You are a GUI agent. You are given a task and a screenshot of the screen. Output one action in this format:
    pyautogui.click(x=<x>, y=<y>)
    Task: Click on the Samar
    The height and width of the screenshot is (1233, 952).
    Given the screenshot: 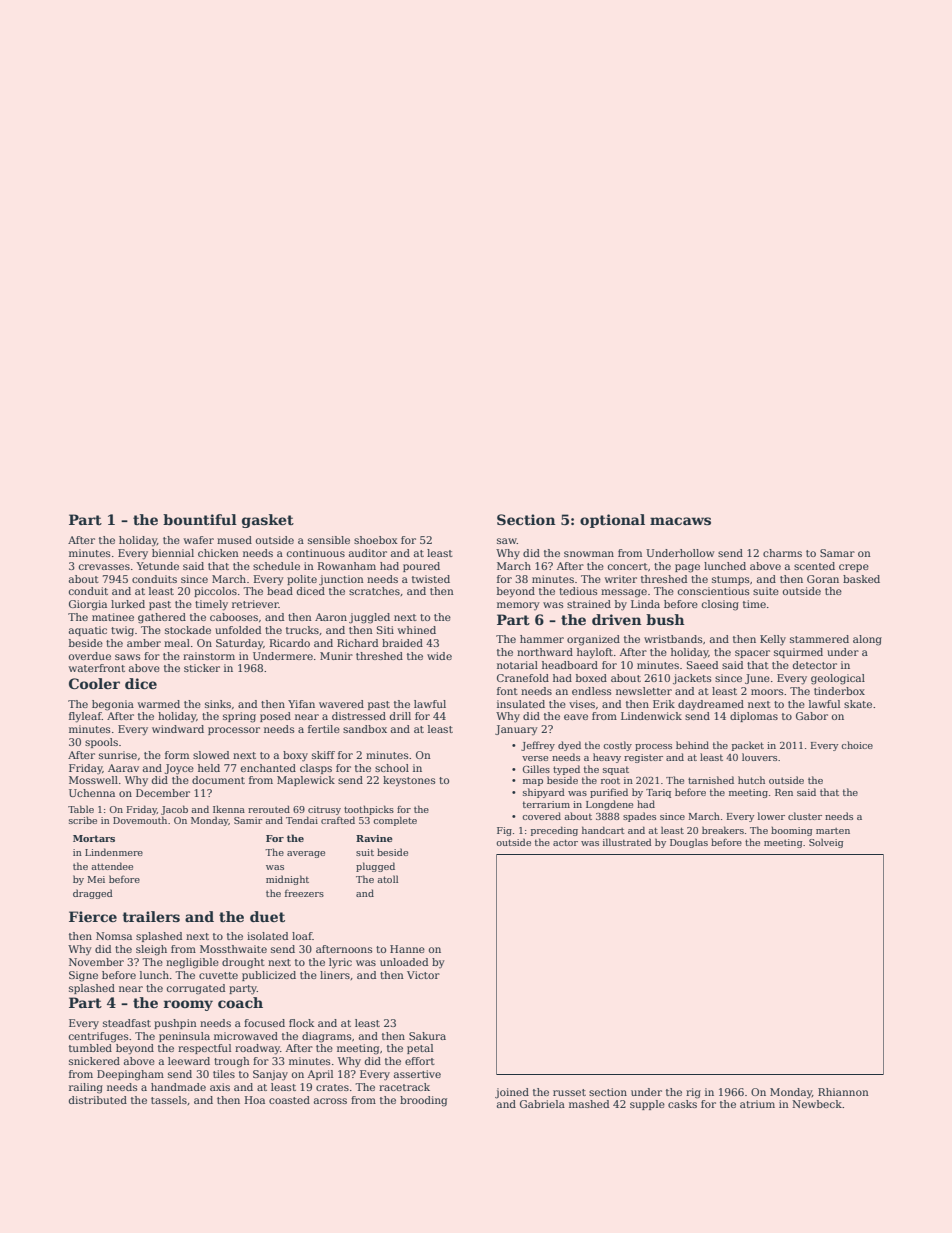 What is the action you would take?
    pyautogui.click(x=837, y=553)
